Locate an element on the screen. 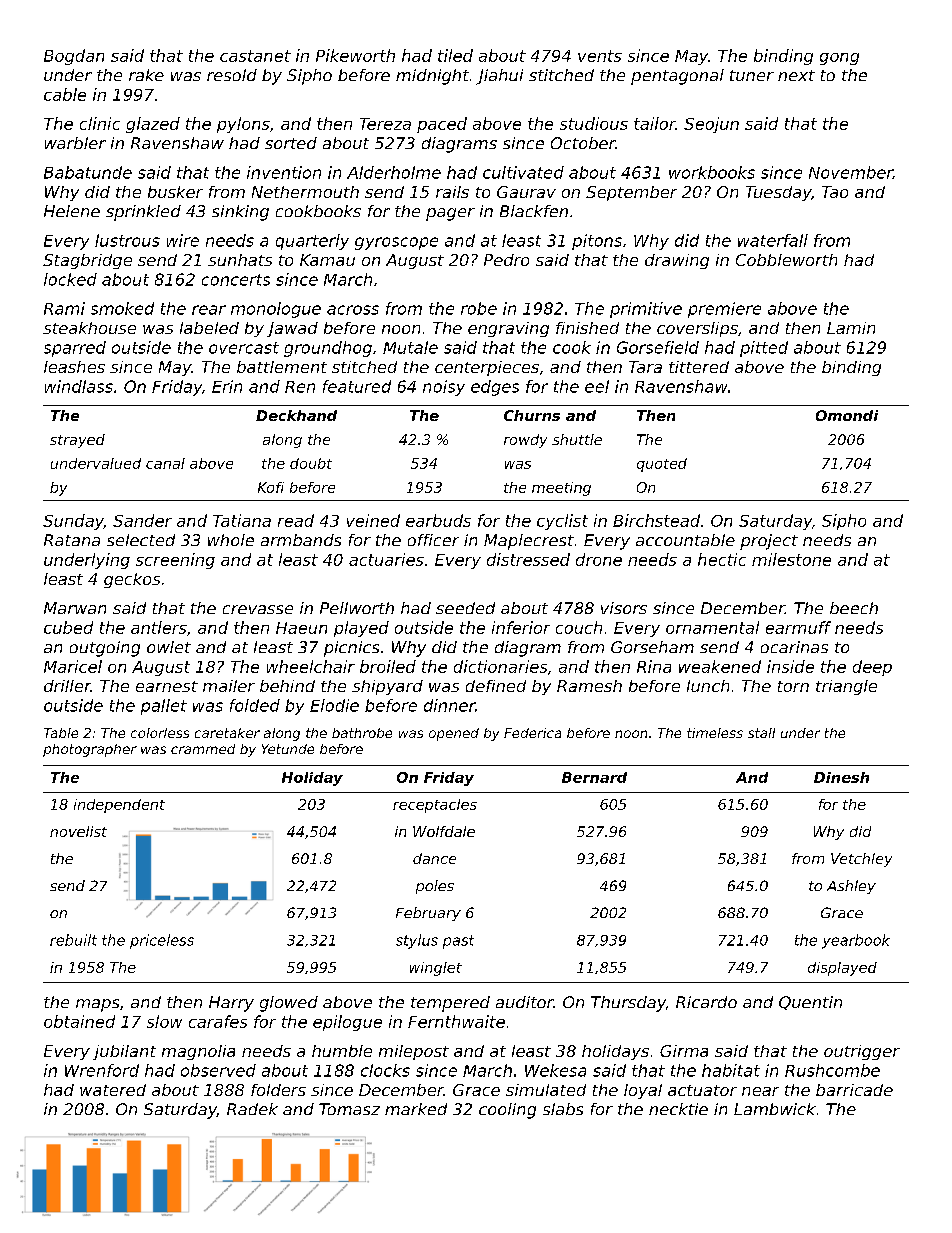 The width and height of the screenshot is (952, 1233). Lamin is located at coordinates (851, 328).
